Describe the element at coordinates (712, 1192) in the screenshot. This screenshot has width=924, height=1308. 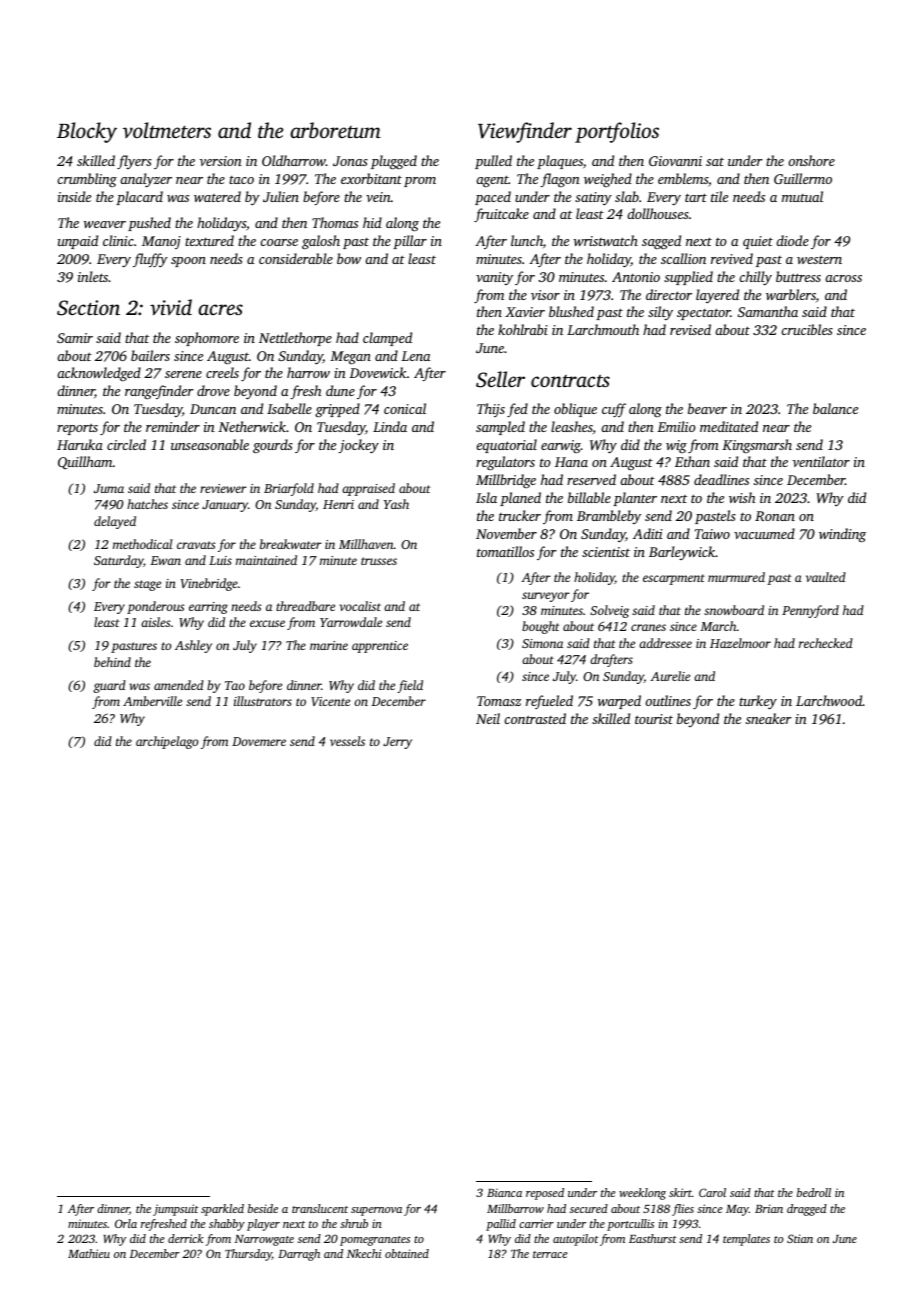
I see `Carol` at that location.
